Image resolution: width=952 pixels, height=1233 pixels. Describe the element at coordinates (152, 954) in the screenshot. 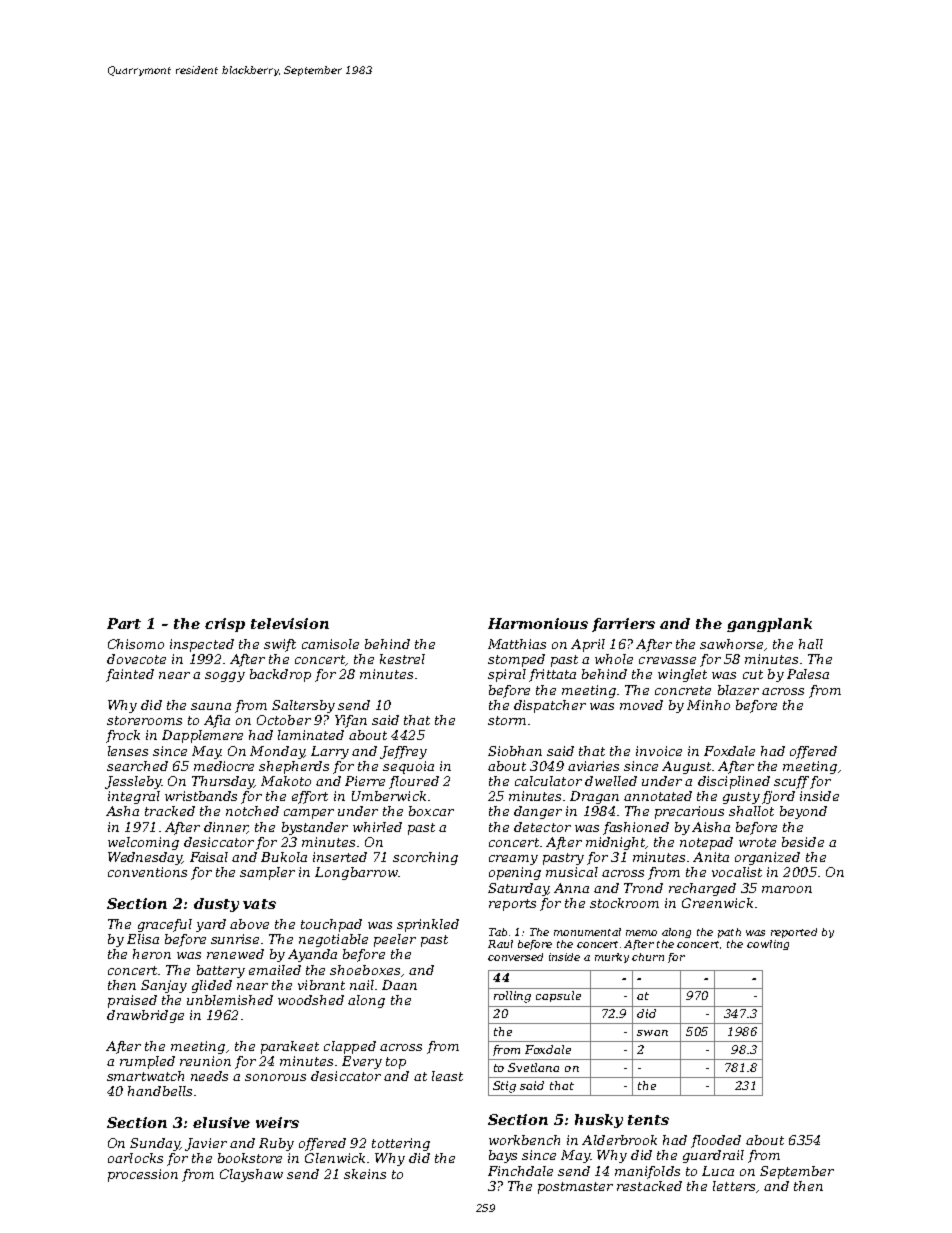

I see `heron` at that location.
